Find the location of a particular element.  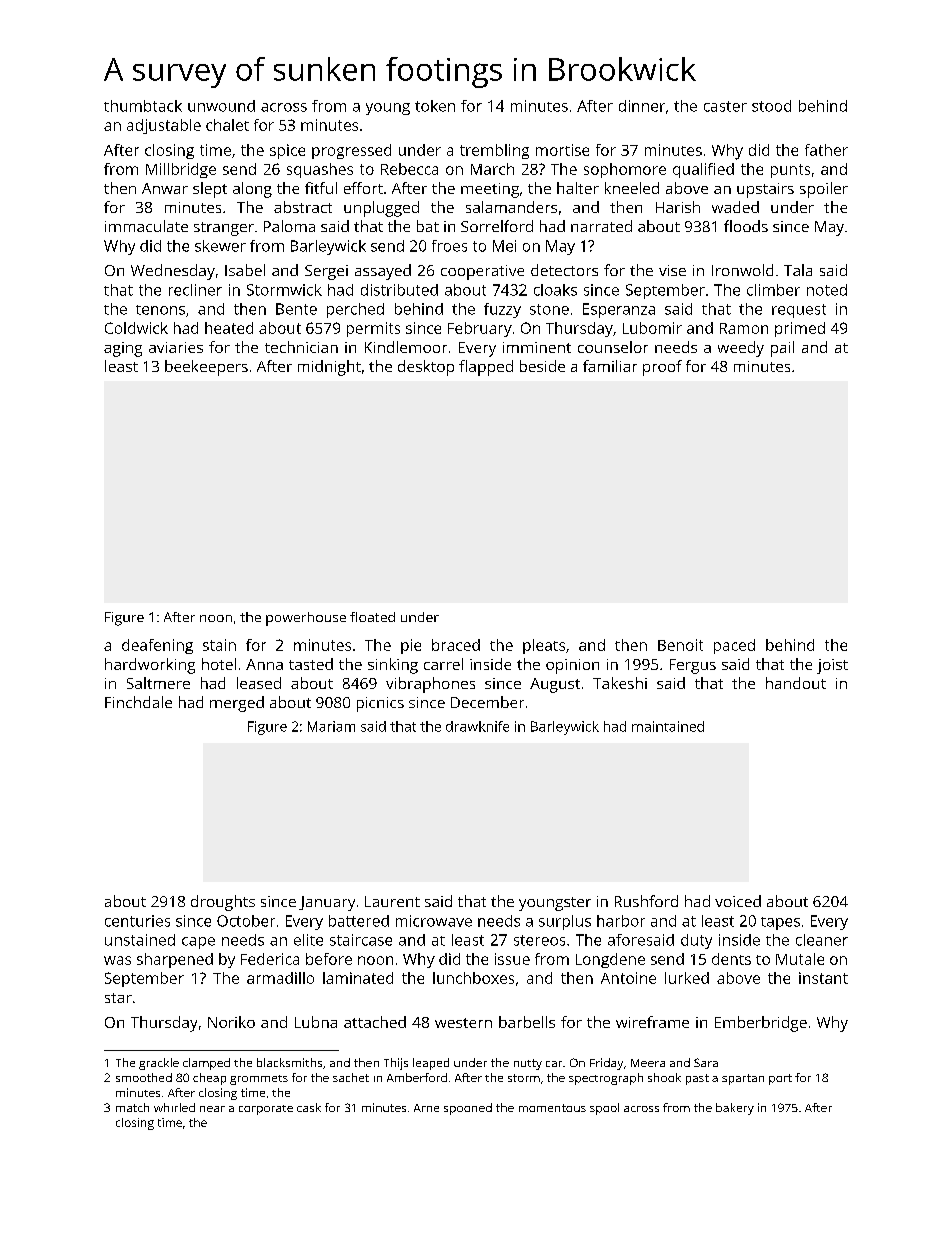

handout is located at coordinates (796, 683).
